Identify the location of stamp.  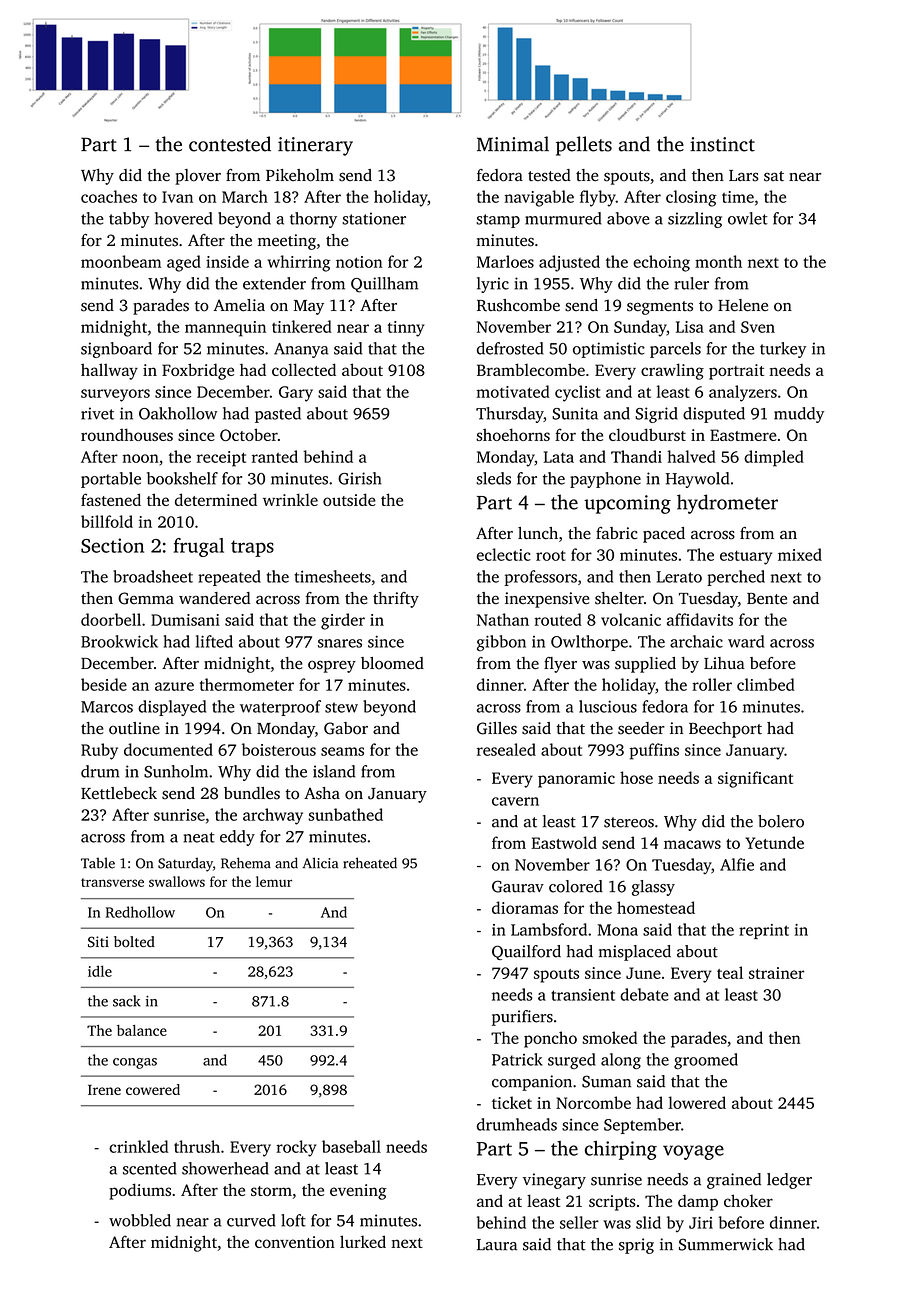
(498, 221).
